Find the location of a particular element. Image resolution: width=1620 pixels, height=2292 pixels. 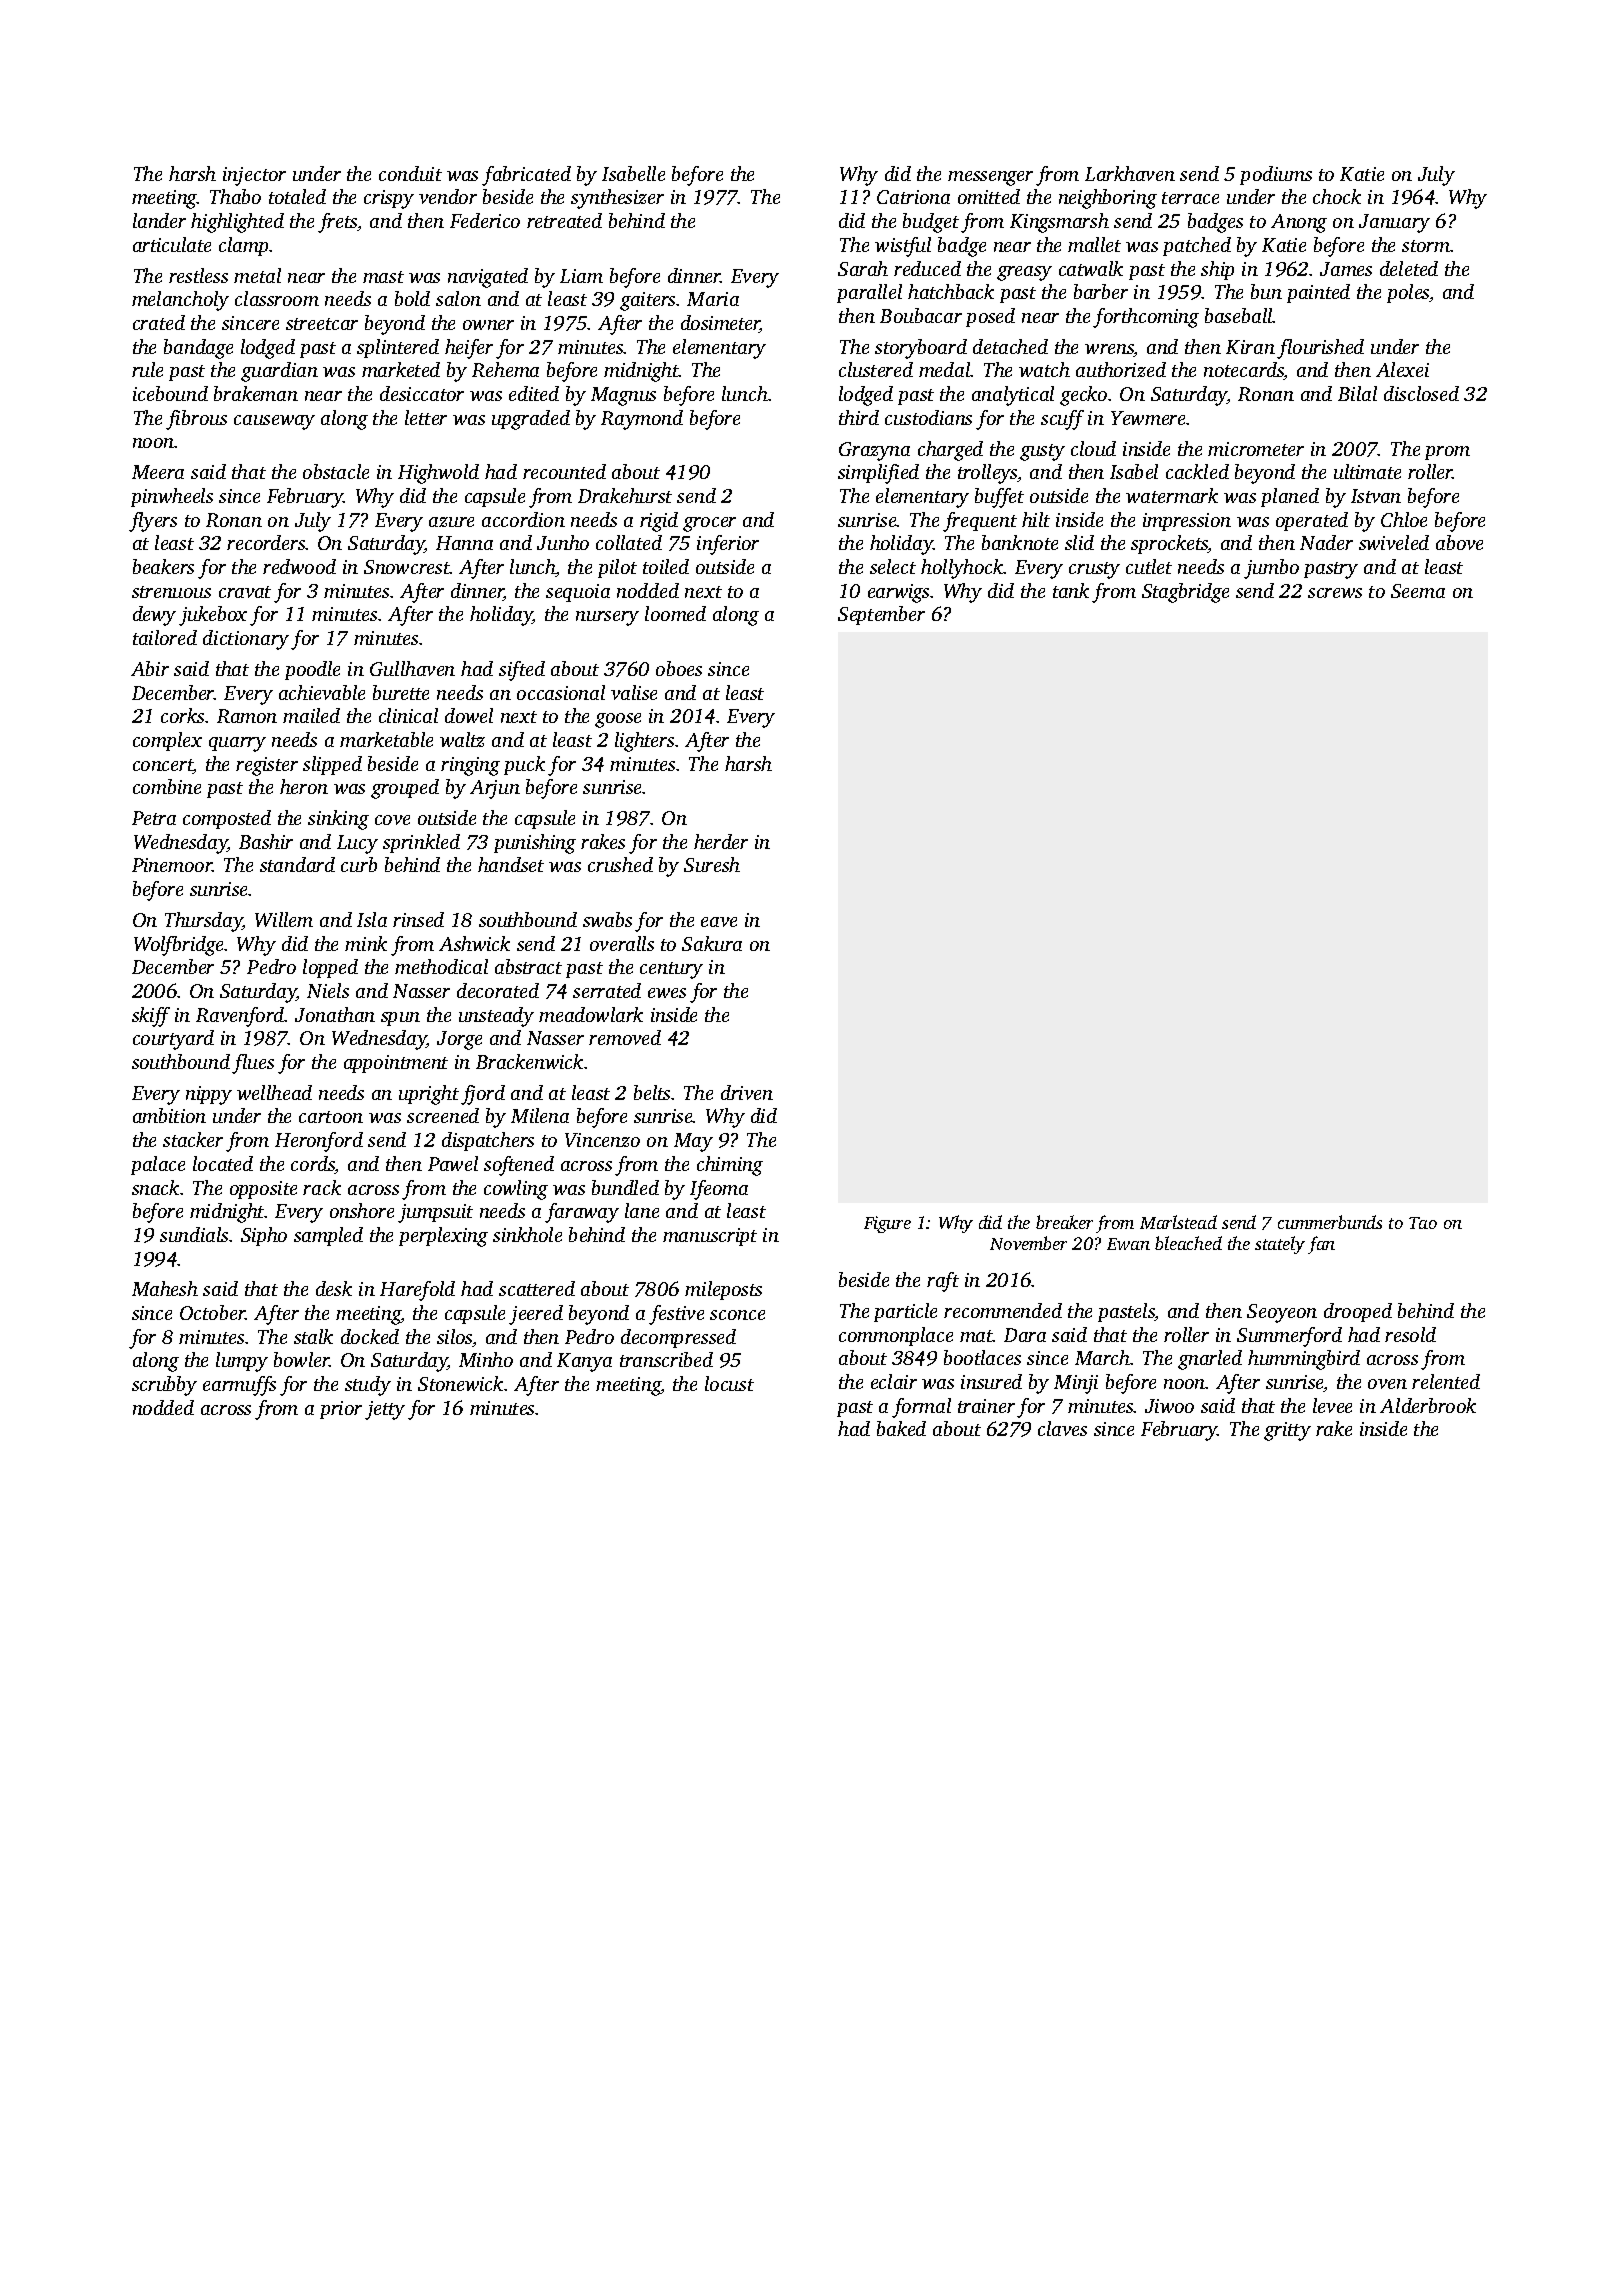

Mahesh is located at coordinates (165, 1288).
